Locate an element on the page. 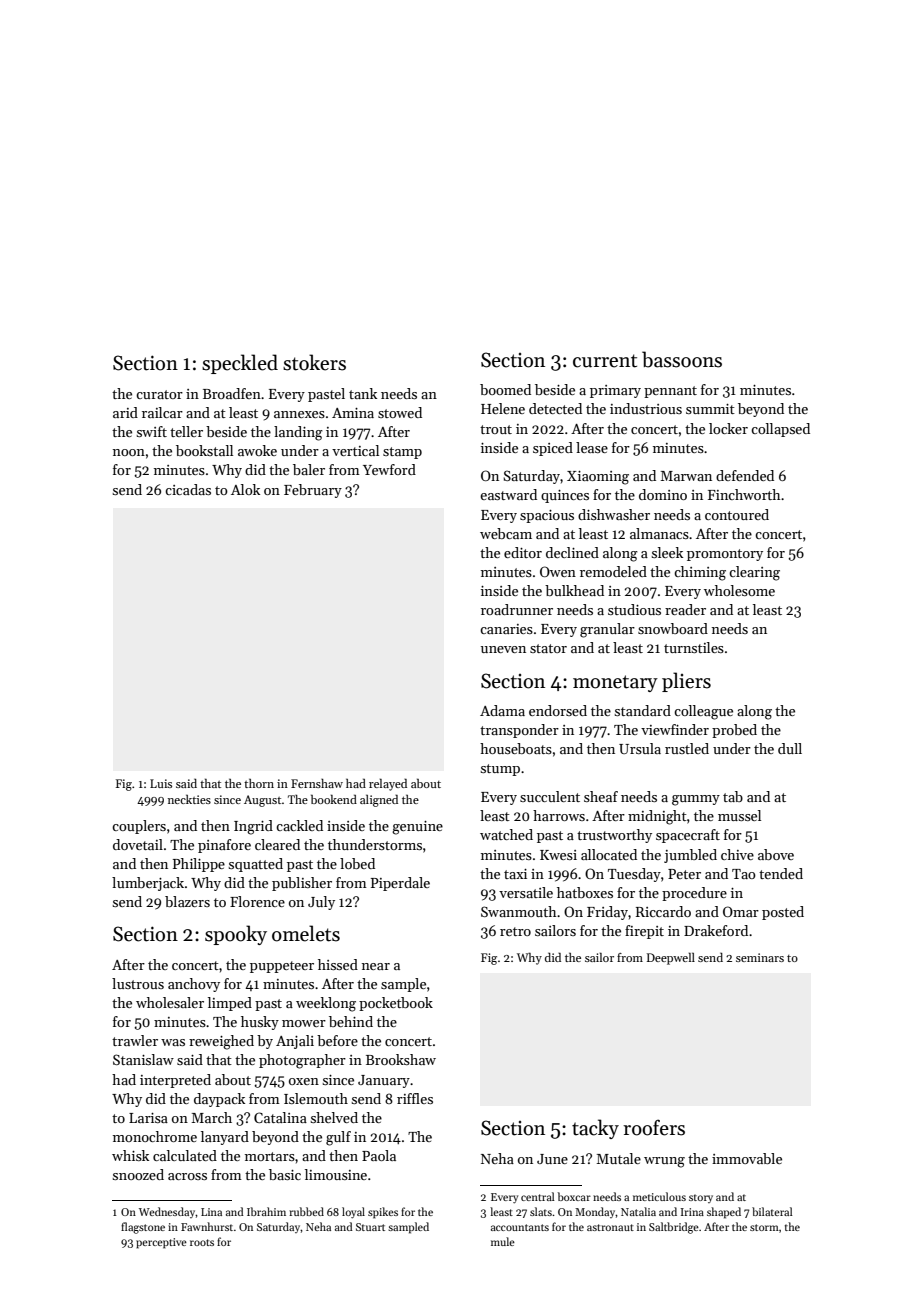 The height and width of the image is (1308, 924). cicadas is located at coordinates (188, 489).
